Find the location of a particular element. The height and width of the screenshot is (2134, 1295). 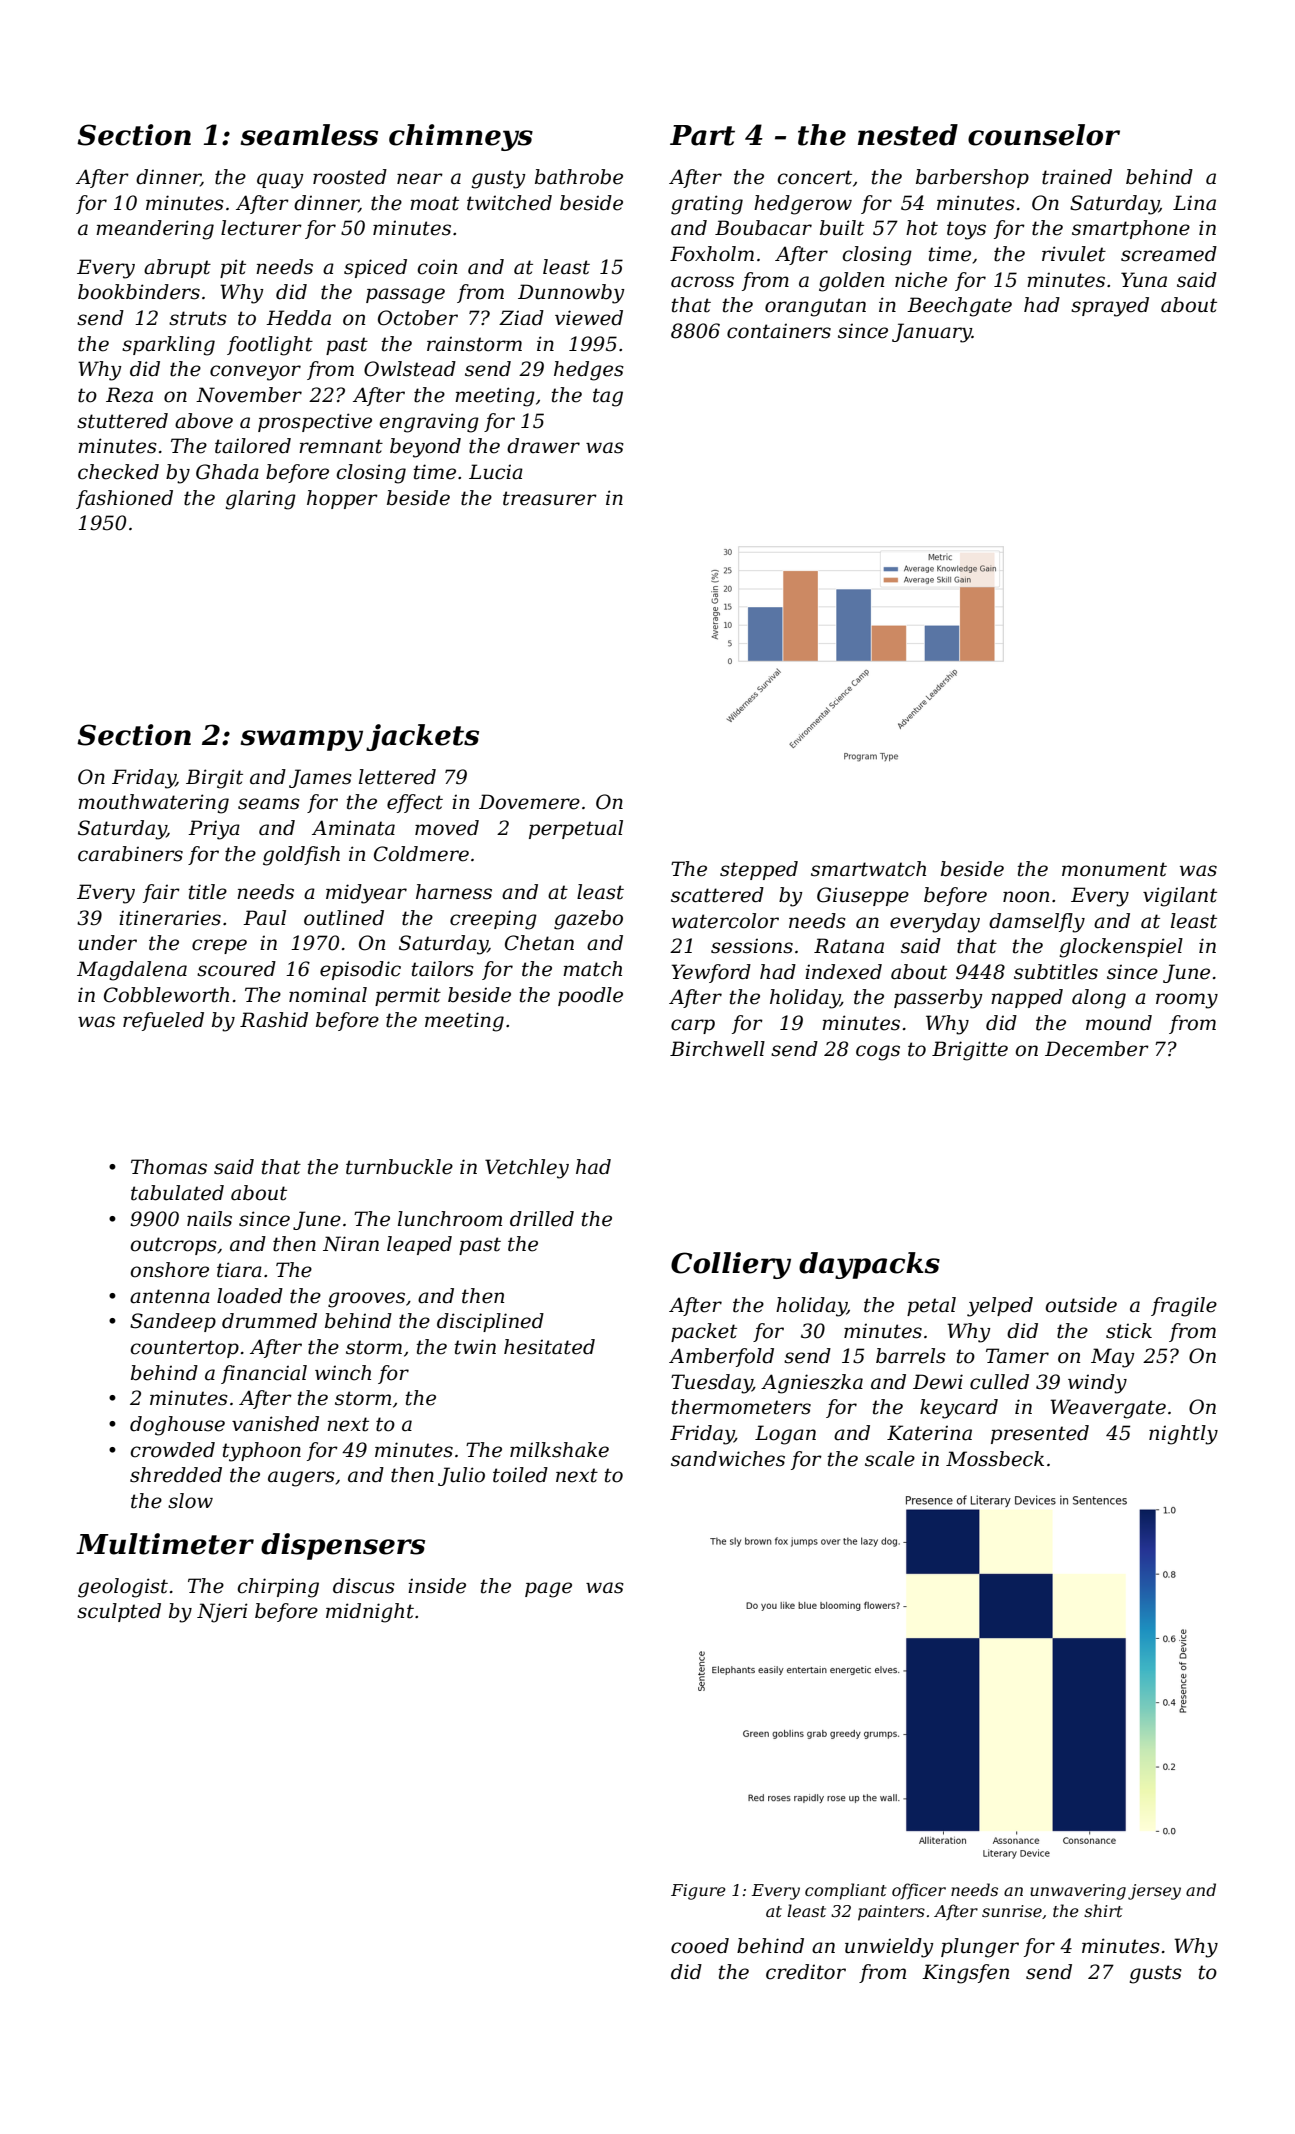

sandwiches is located at coordinates (728, 1459).
